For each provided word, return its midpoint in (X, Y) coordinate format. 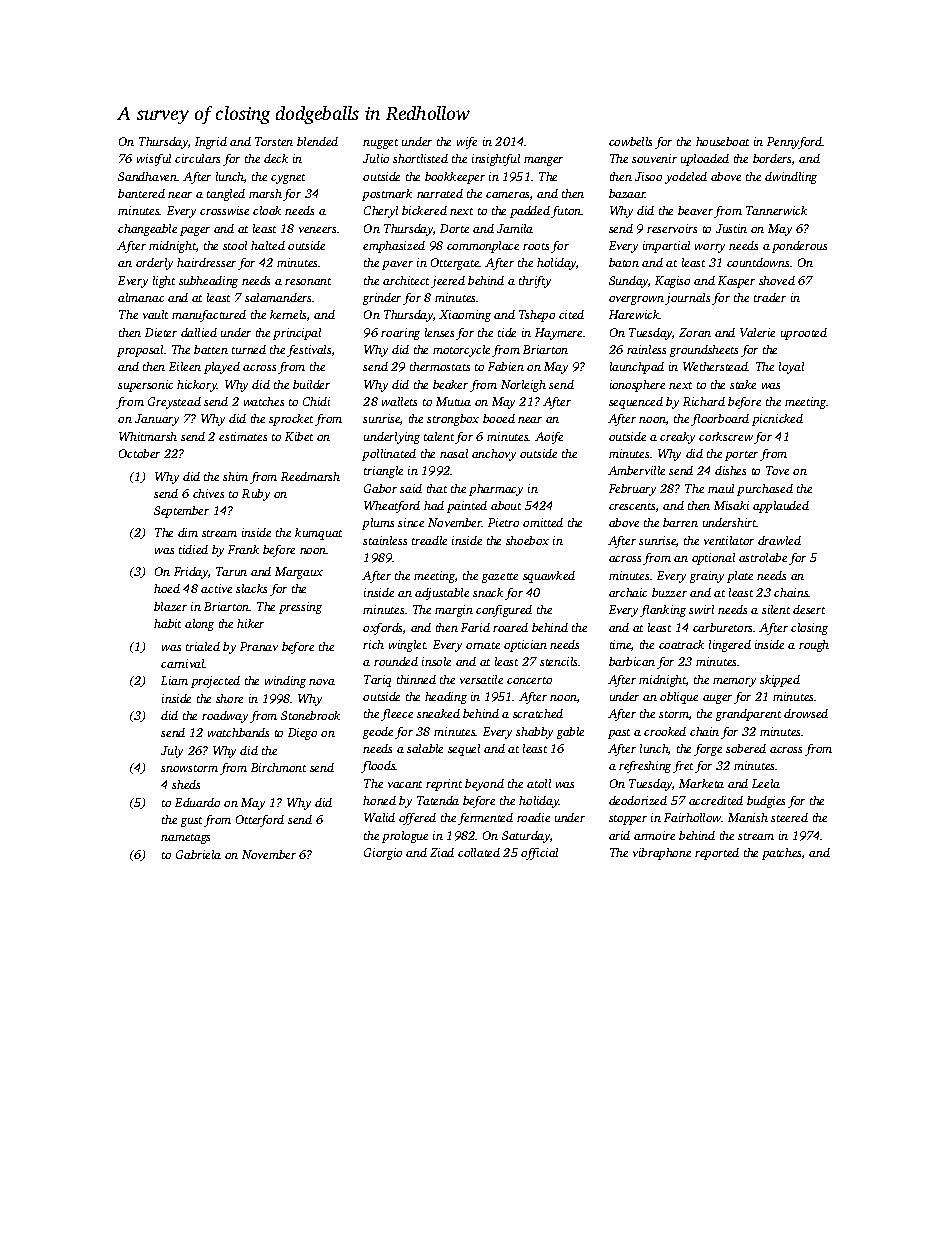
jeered (448, 282)
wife (467, 143)
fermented (485, 819)
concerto (529, 680)
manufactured (209, 316)
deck (276, 158)
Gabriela (198, 854)
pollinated (389, 455)
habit (167, 623)
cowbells (630, 141)
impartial (666, 247)
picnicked (777, 420)
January (157, 420)
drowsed (806, 713)
